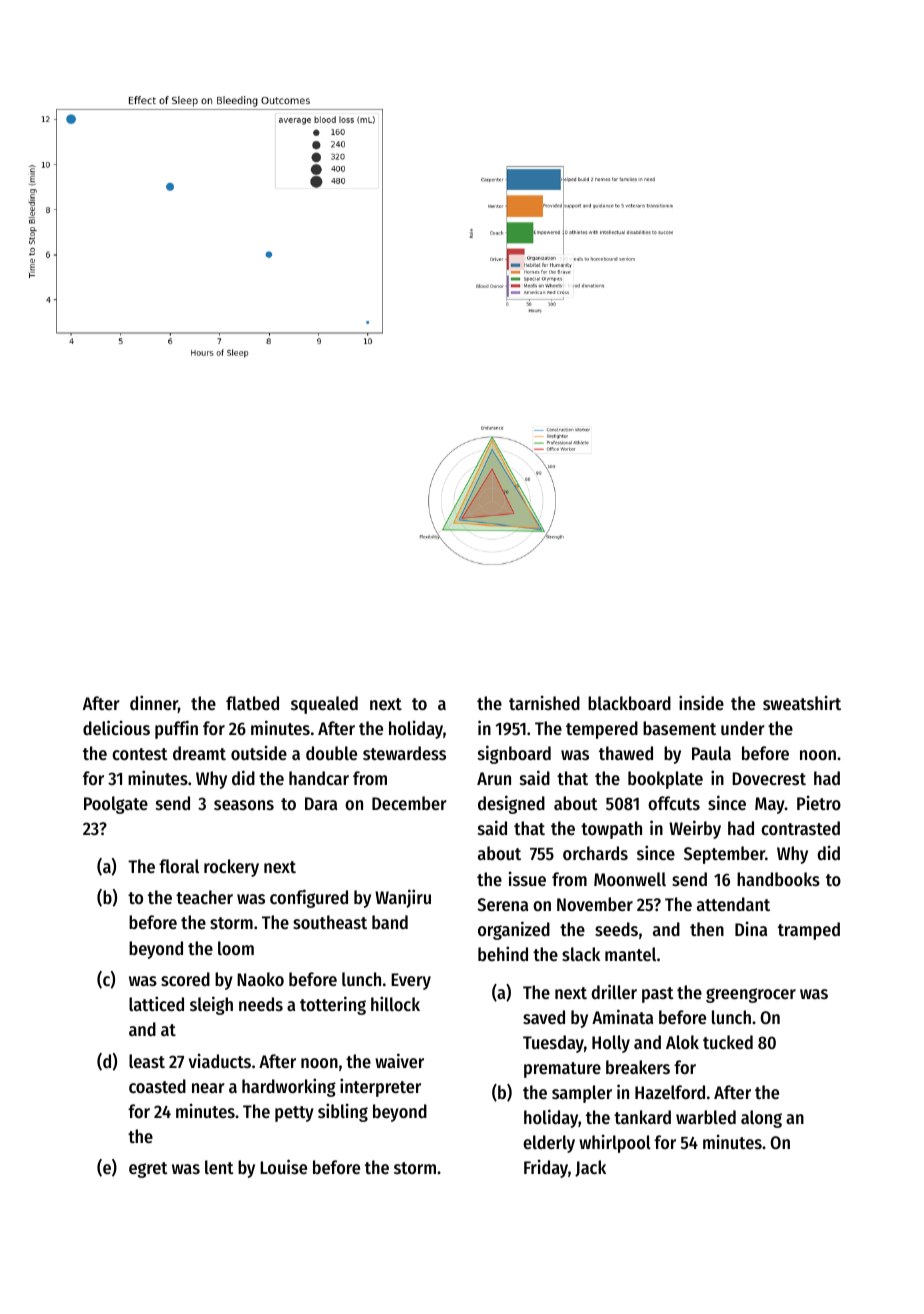 This screenshot has width=924, height=1314. Describe the element at coordinates (252, 703) in the screenshot. I see `flatbed` at that location.
